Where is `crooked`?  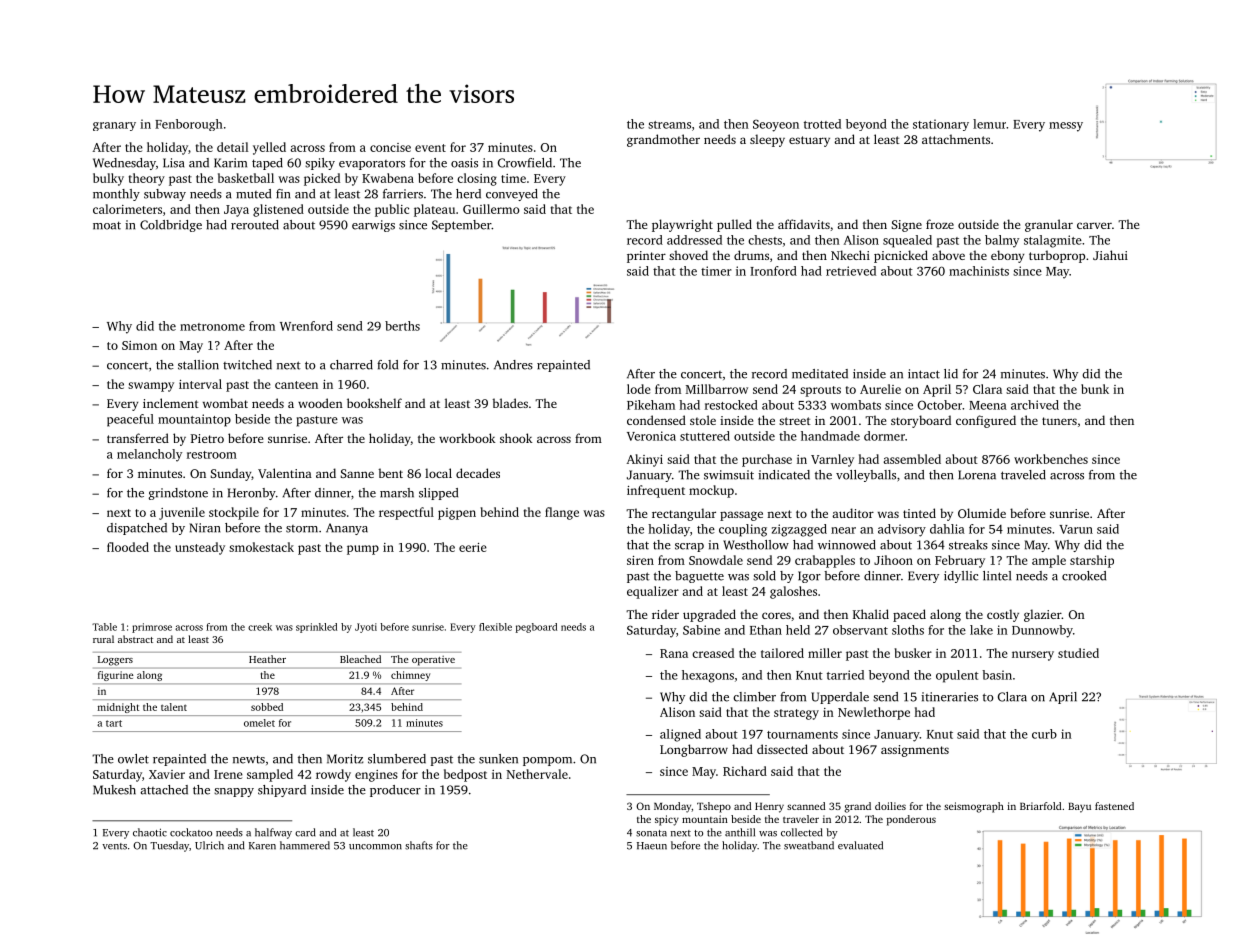
crooked is located at coordinates (1084, 576).
